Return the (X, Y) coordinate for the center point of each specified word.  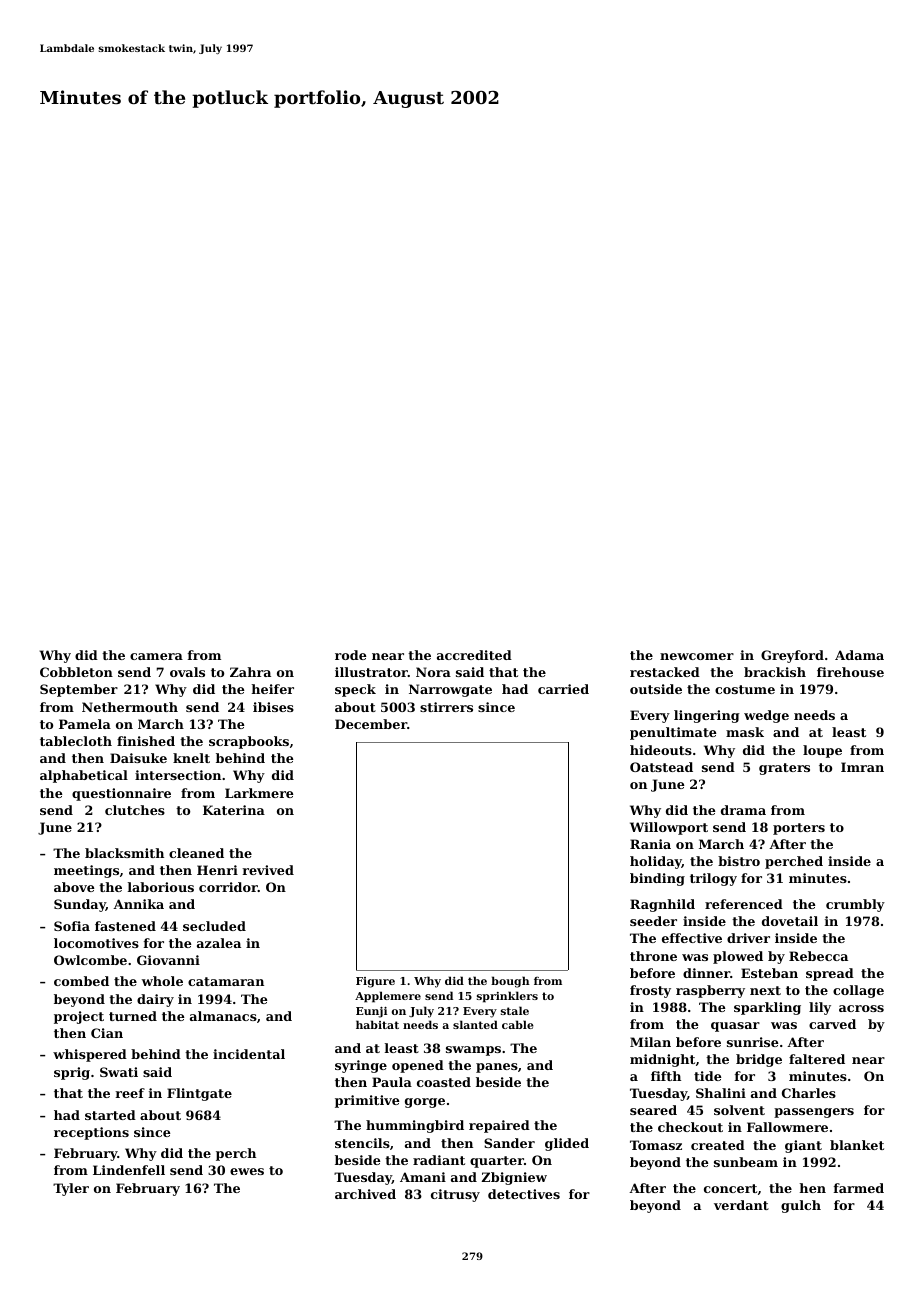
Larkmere (259, 793)
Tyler (71, 1189)
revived (268, 870)
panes (497, 1068)
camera (156, 656)
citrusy (455, 1195)
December (371, 724)
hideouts (661, 750)
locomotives (96, 943)
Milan (650, 1042)
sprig (72, 1073)
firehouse (850, 672)
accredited (474, 655)
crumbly (855, 905)
